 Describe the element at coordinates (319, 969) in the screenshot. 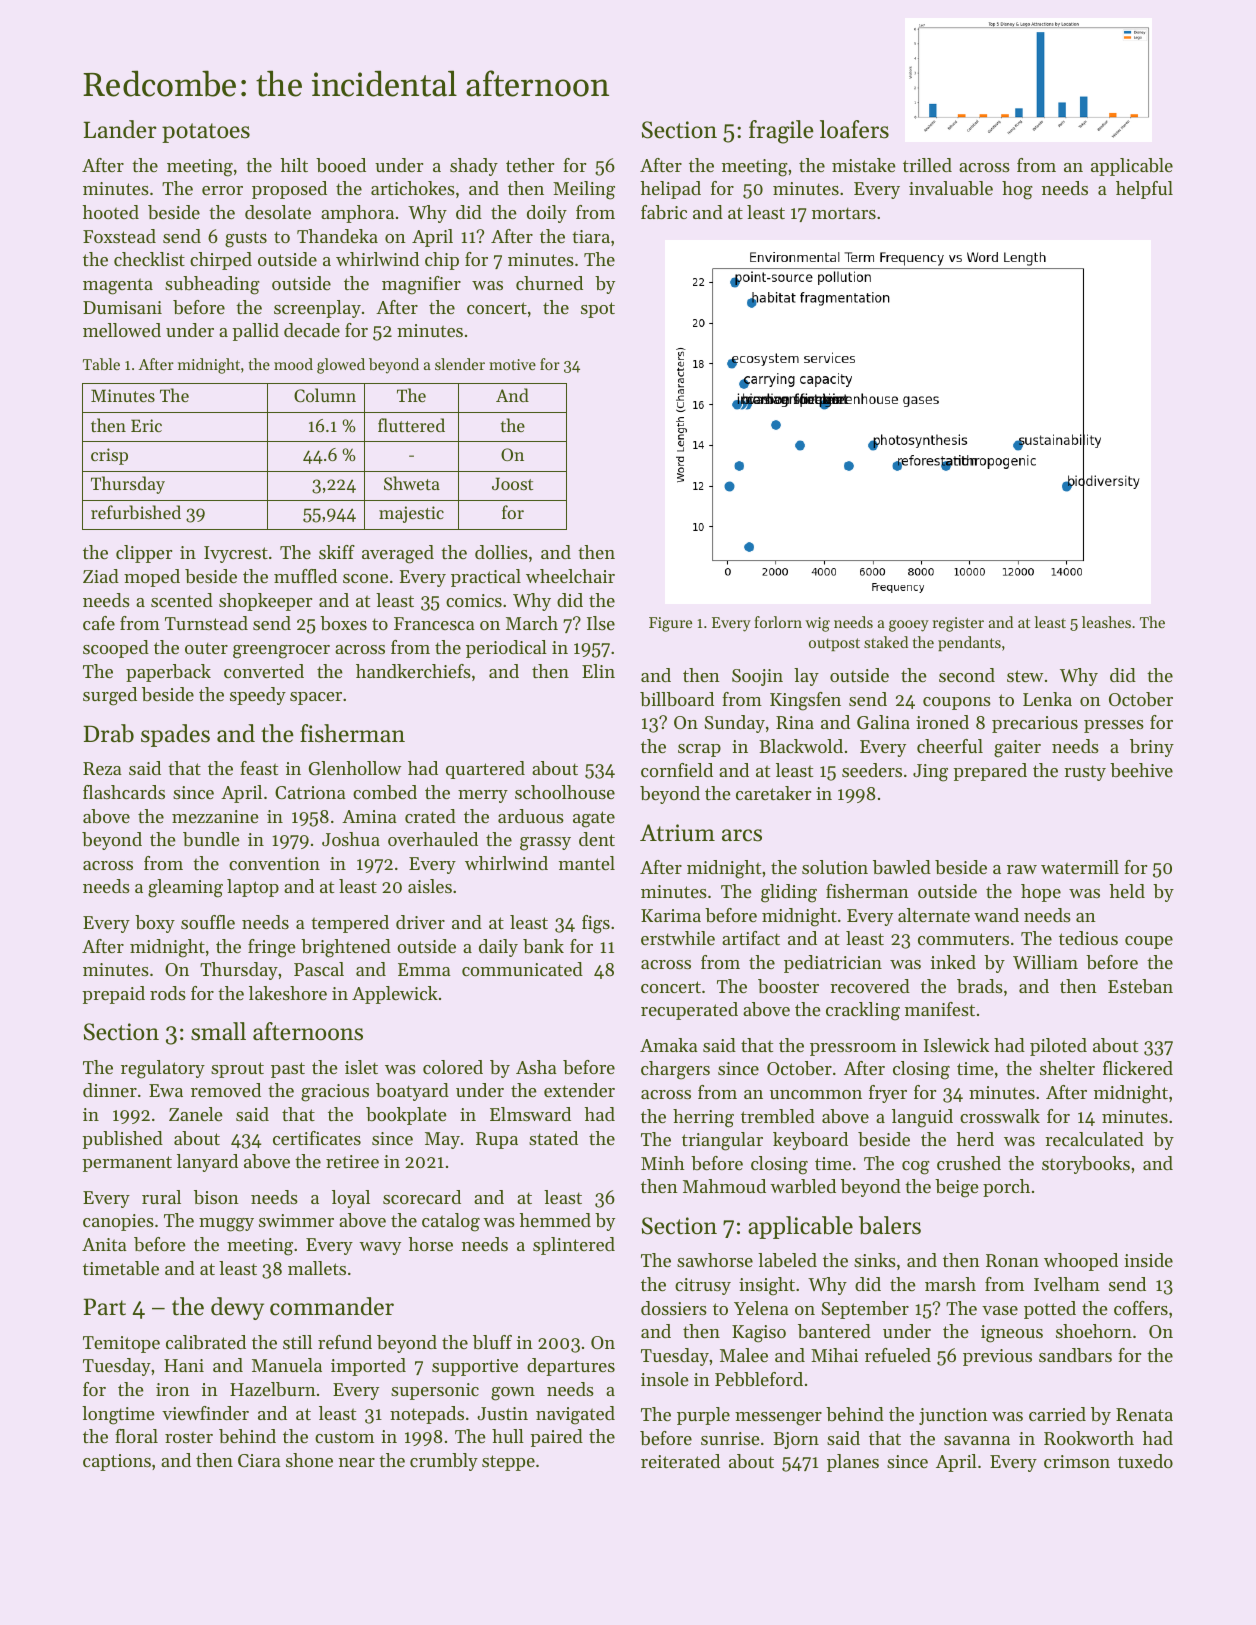

I see `Pascal` at that location.
